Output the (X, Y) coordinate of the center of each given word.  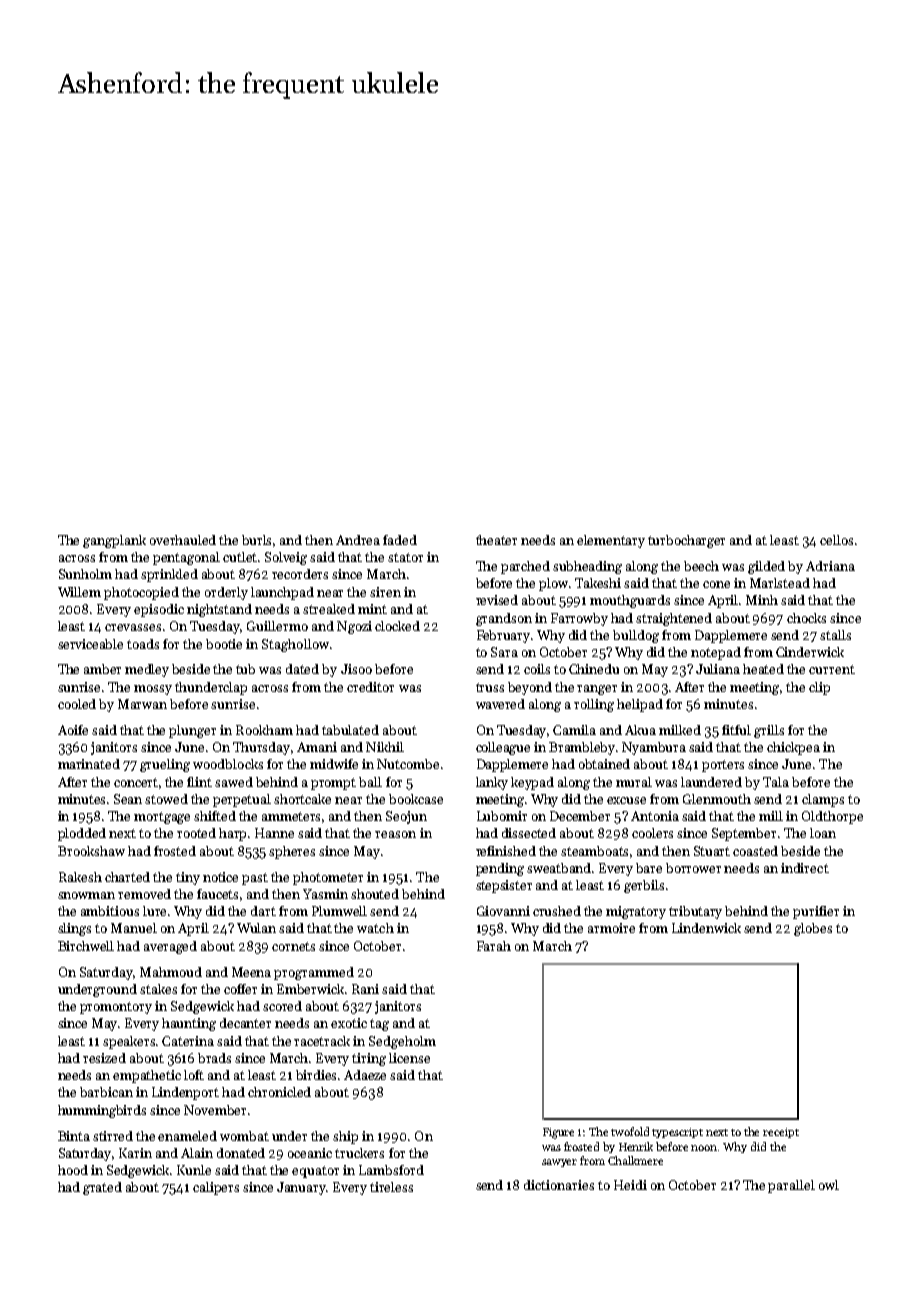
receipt (781, 1133)
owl (829, 1185)
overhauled (183, 540)
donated (241, 1153)
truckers (359, 1153)
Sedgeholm (402, 1042)
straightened (674, 619)
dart (263, 911)
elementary (611, 541)
